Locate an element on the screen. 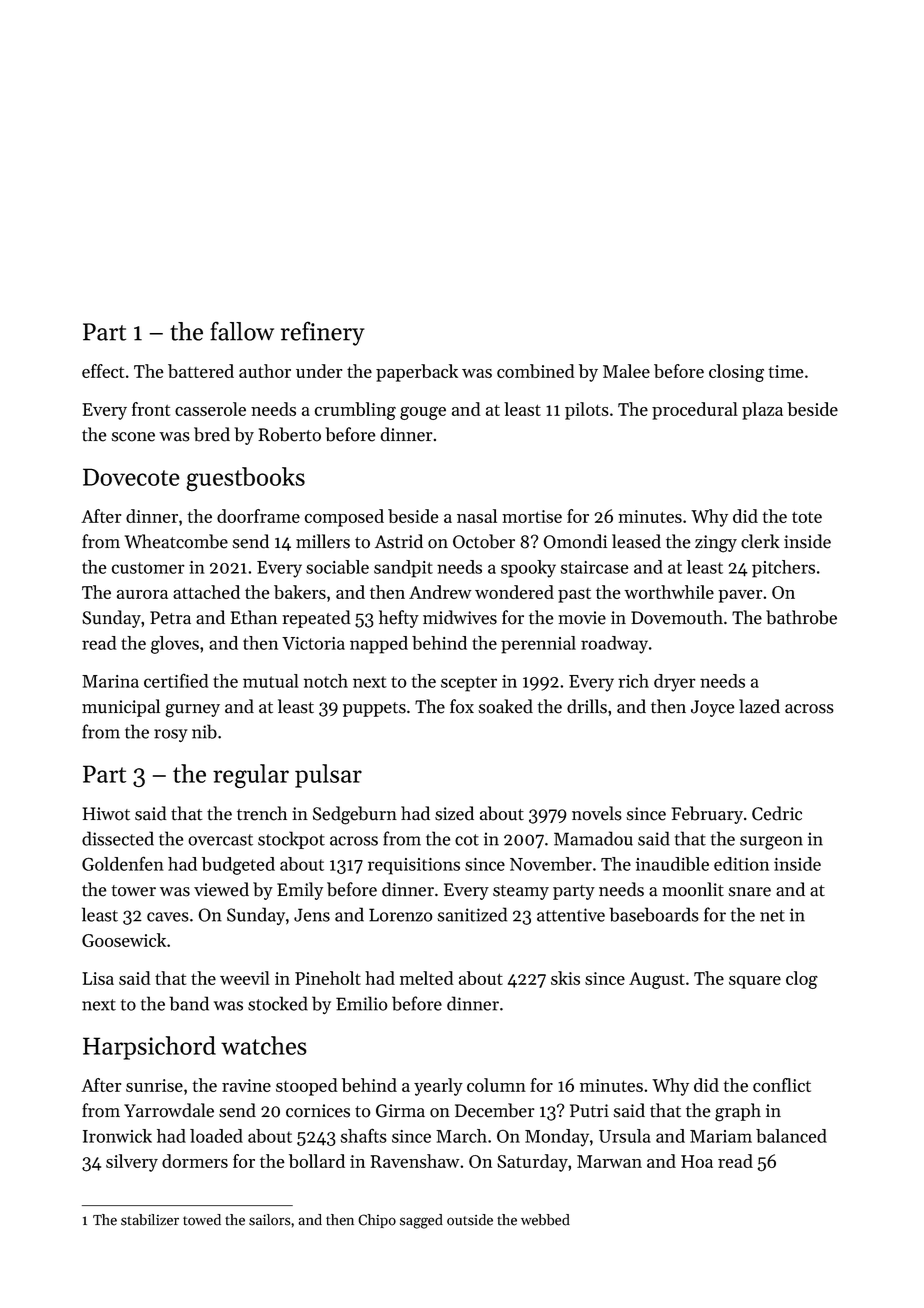 The height and width of the screenshot is (1308, 924). sunrise is located at coordinates (154, 1085).
